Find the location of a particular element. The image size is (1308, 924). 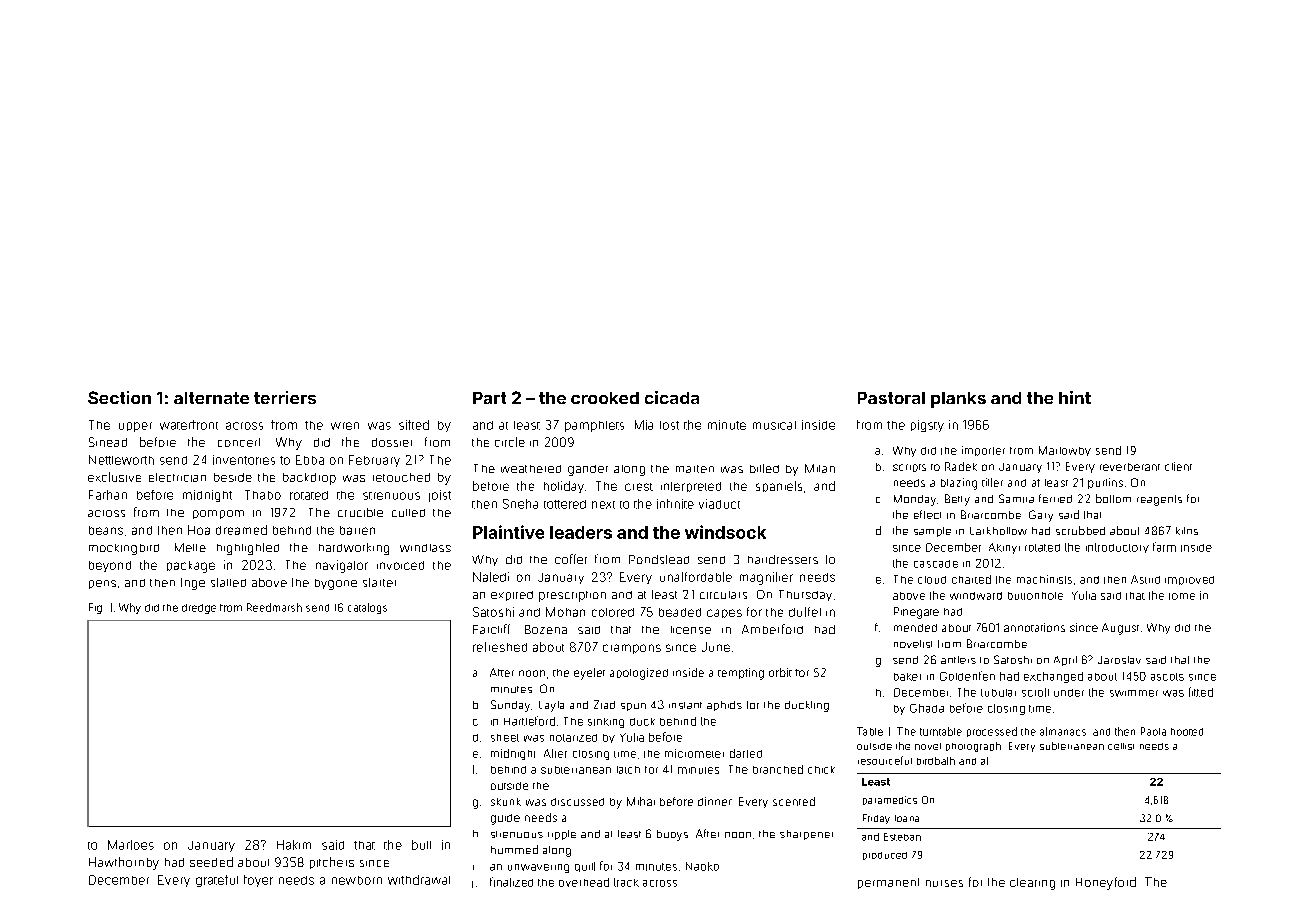

Honeyford is located at coordinates (1106, 883).
